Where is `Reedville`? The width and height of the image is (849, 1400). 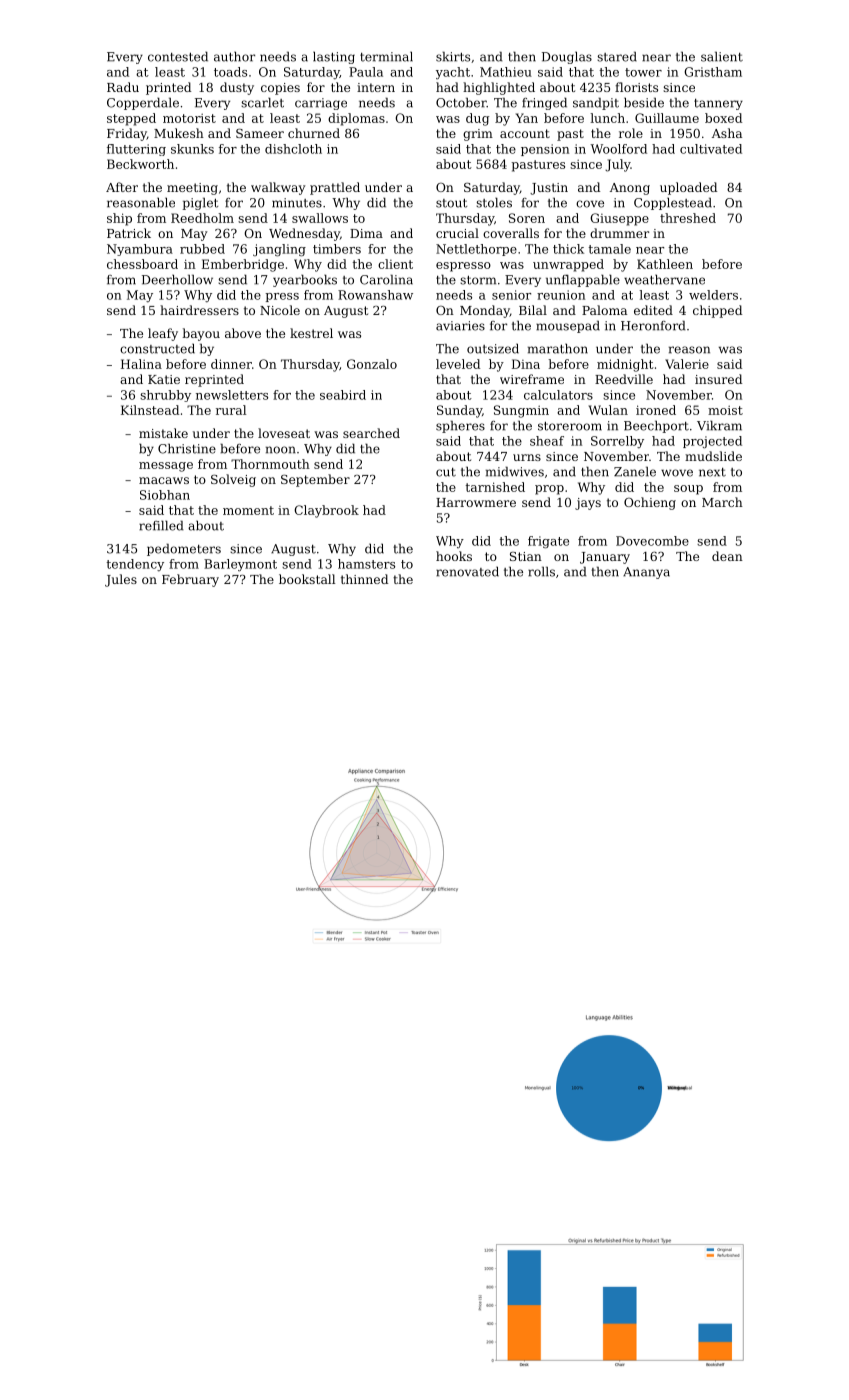 Reedville is located at coordinates (624, 379).
